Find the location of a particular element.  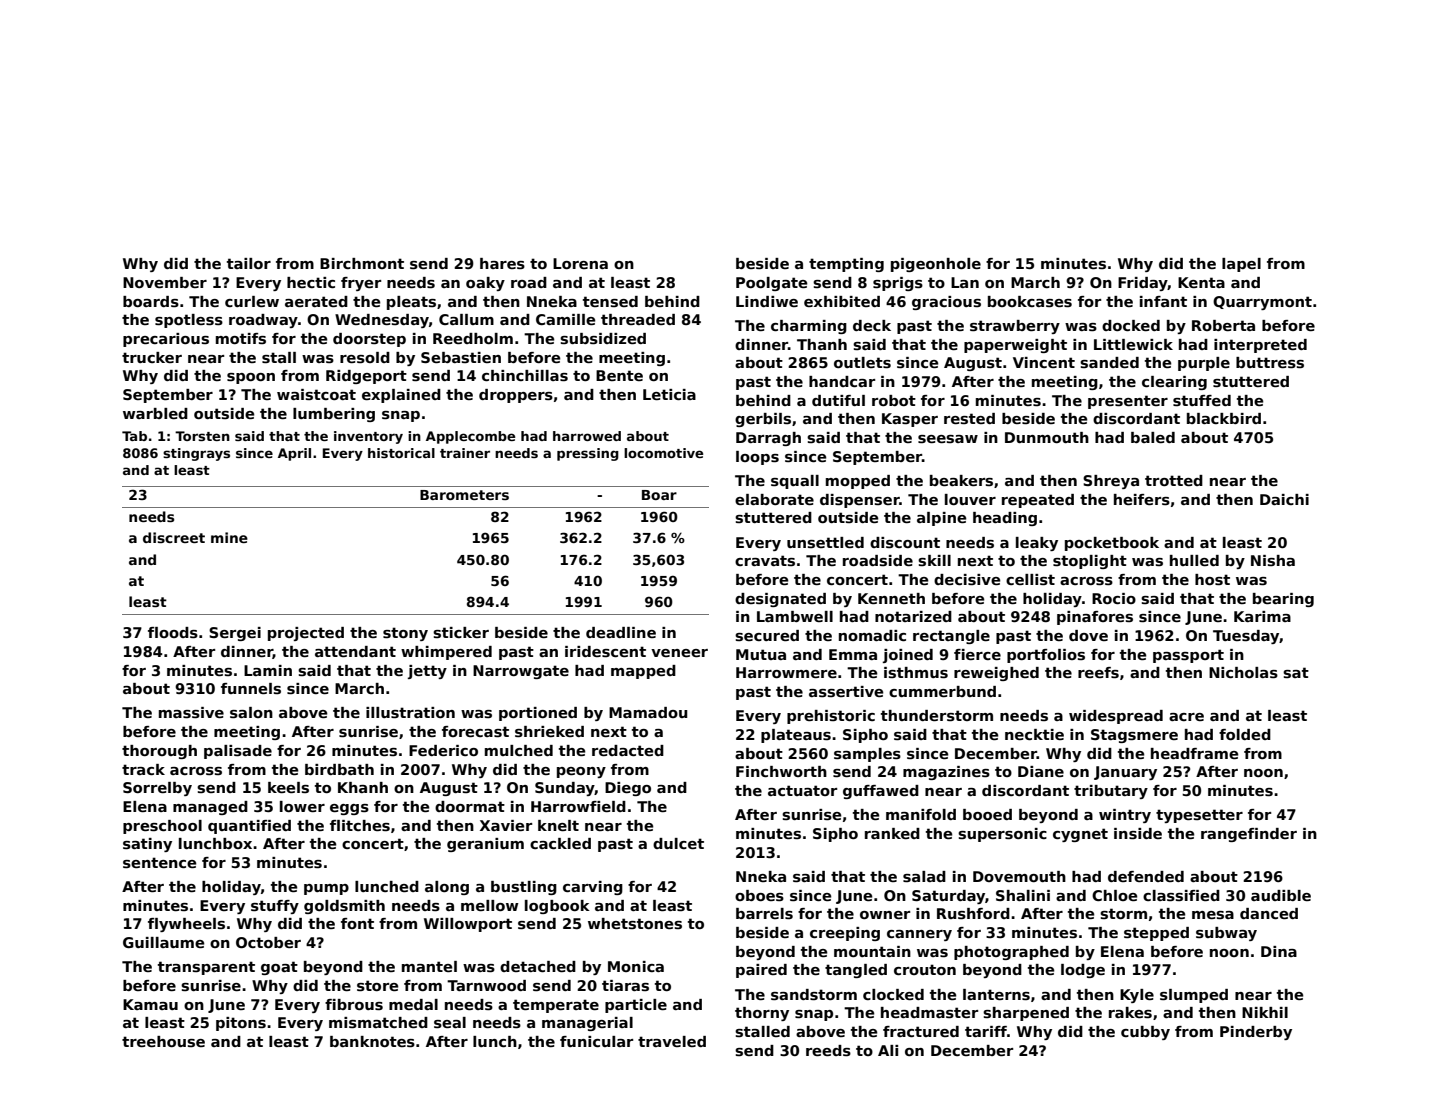

Birchmont is located at coordinates (362, 263).
